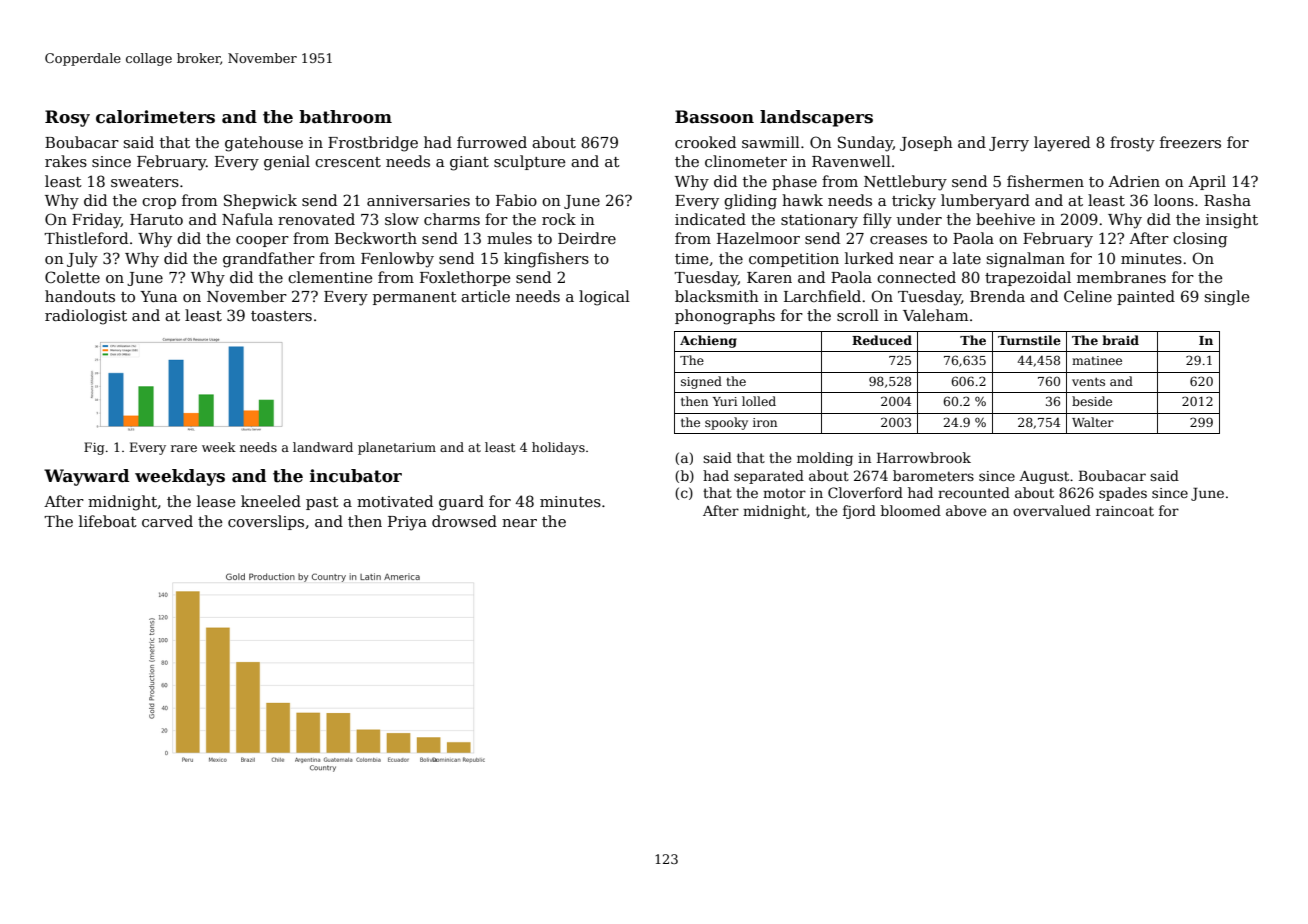 This screenshot has height=924, width=1308. I want to click on Bassoon, so click(714, 117).
